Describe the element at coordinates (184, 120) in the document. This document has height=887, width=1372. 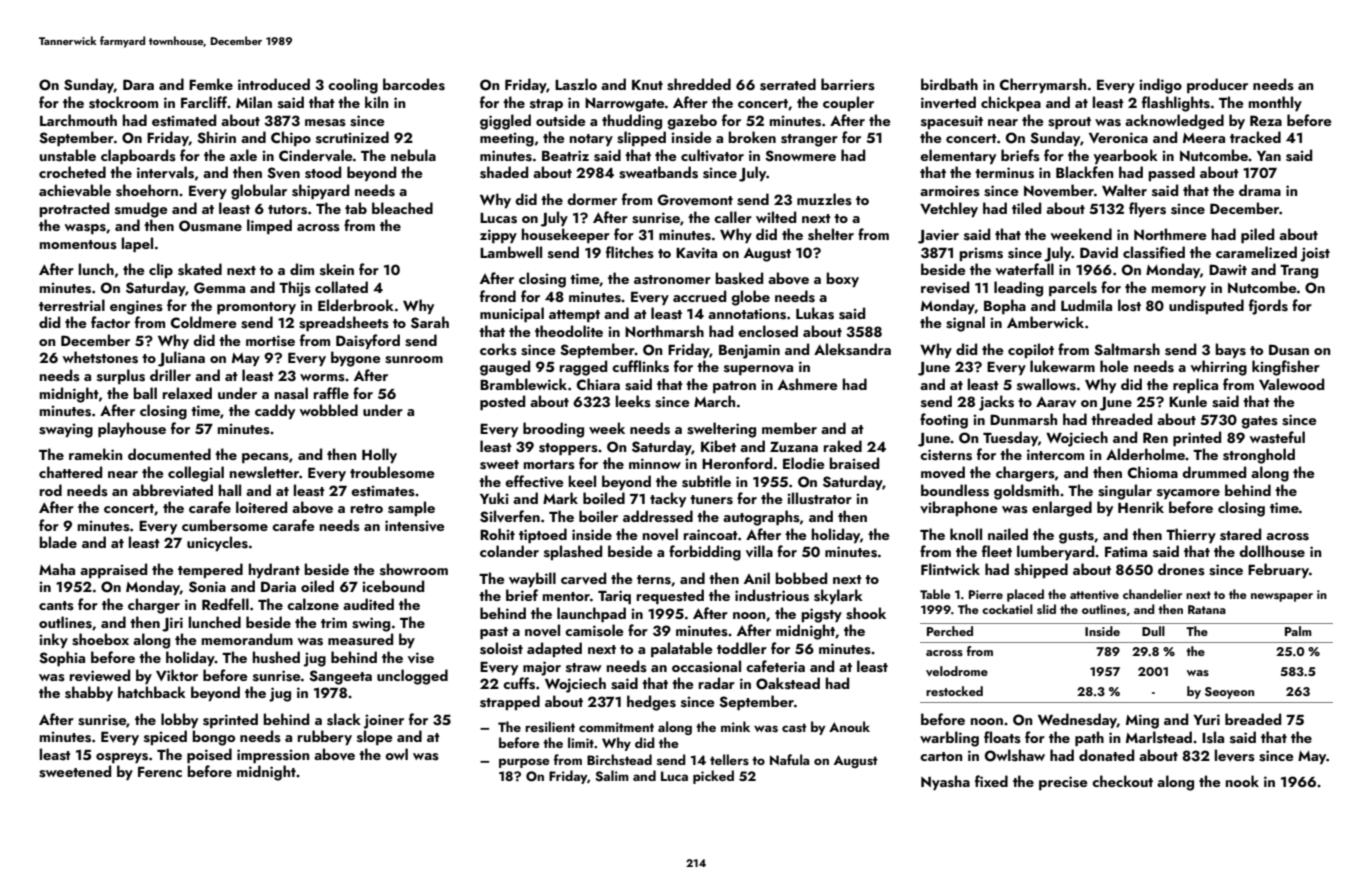
I see `estimated` at that location.
